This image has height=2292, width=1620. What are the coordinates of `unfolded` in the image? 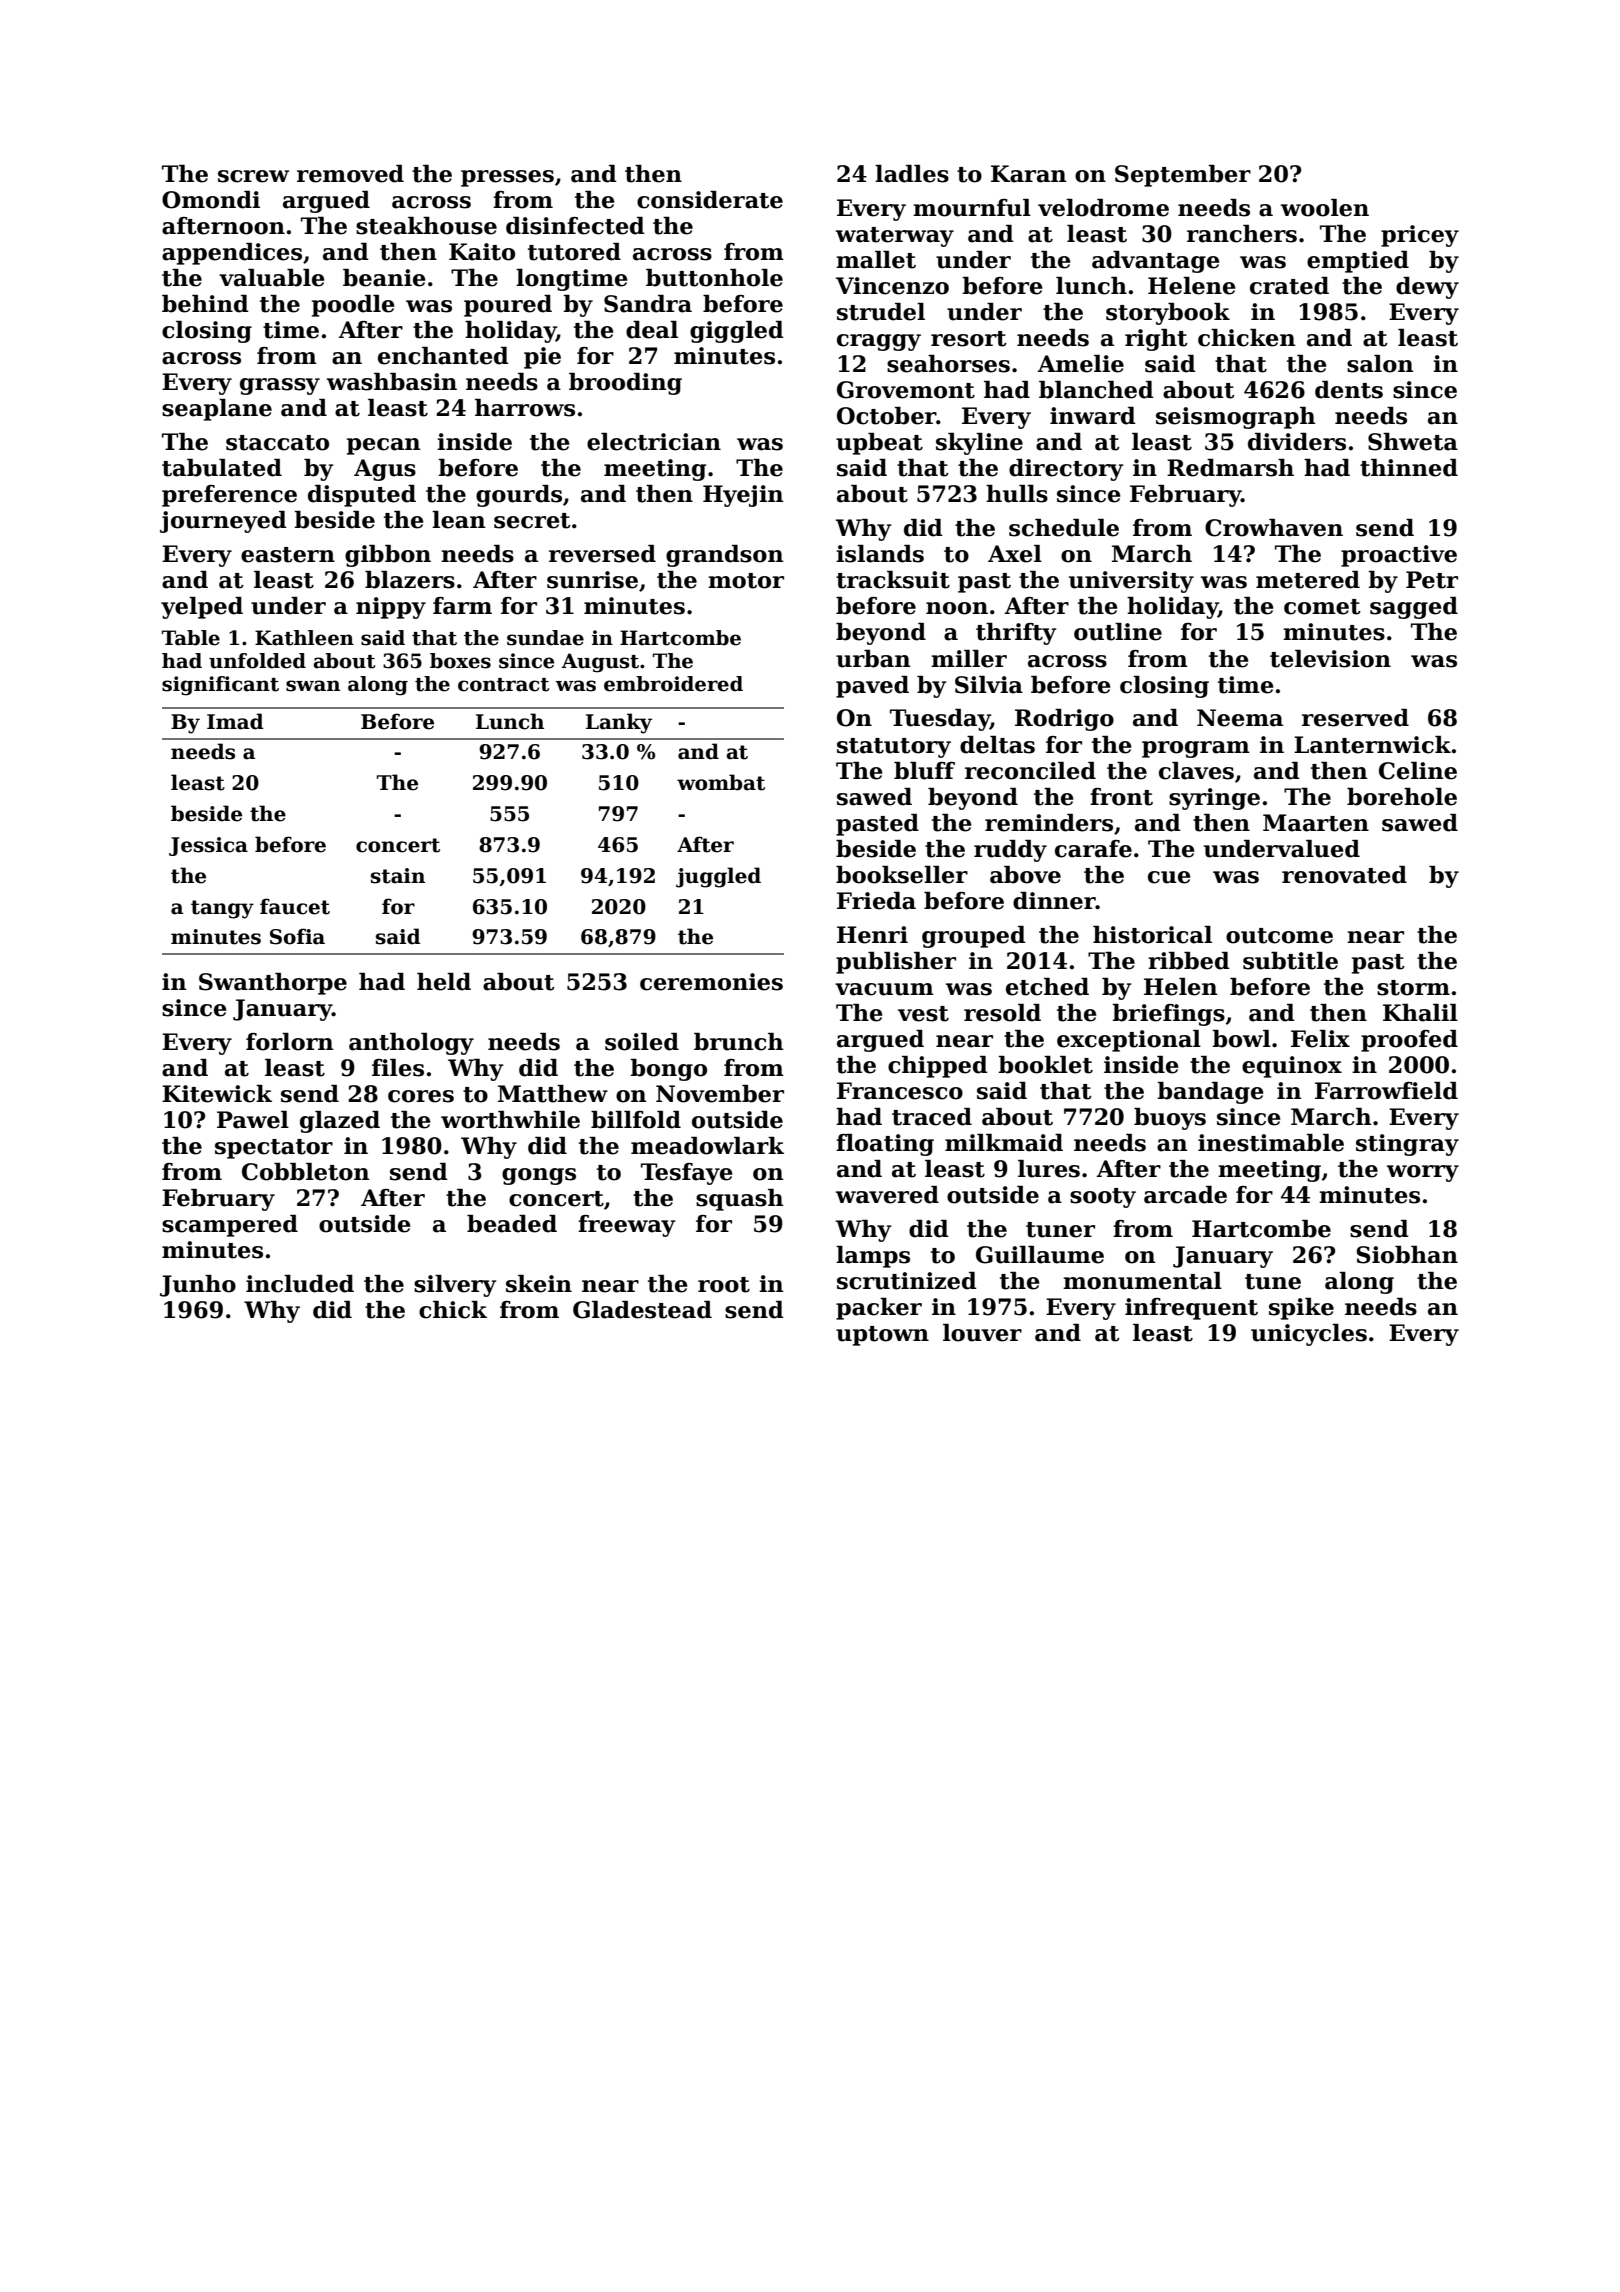 It's located at (257, 661).
